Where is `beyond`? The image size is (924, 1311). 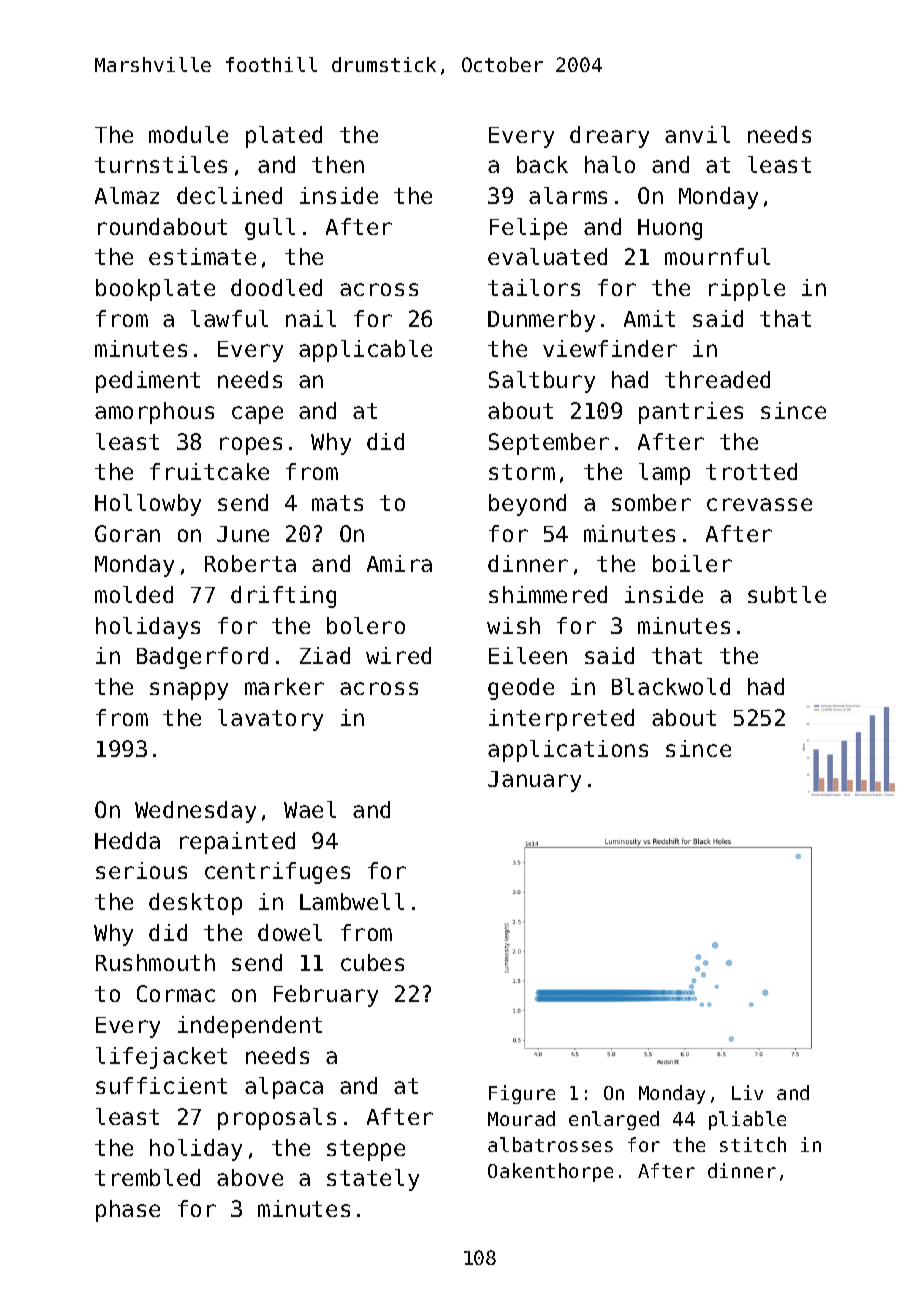
beyond is located at coordinates (527, 505).
